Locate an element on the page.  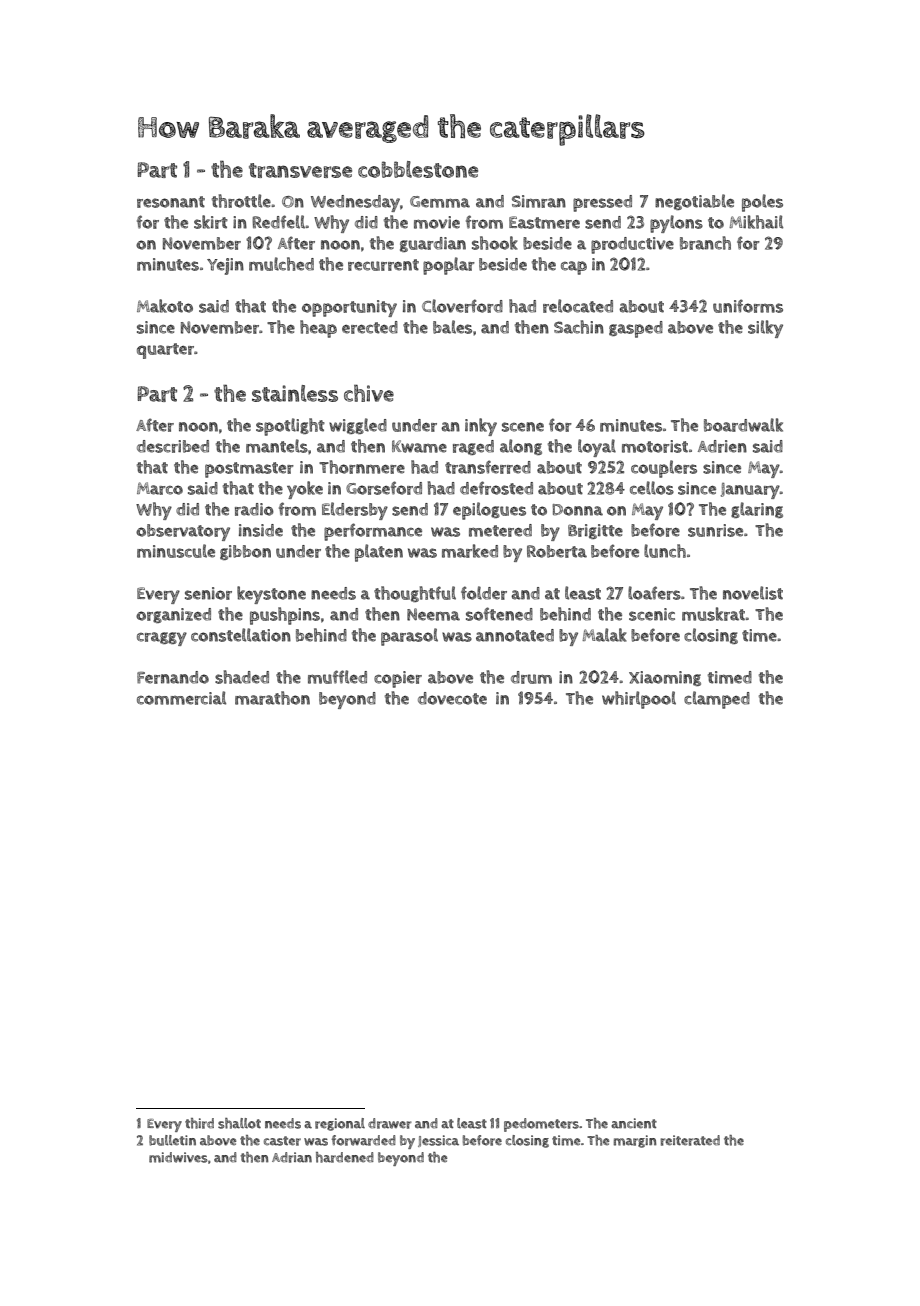
glaring is located at coordinates (757, 510).
